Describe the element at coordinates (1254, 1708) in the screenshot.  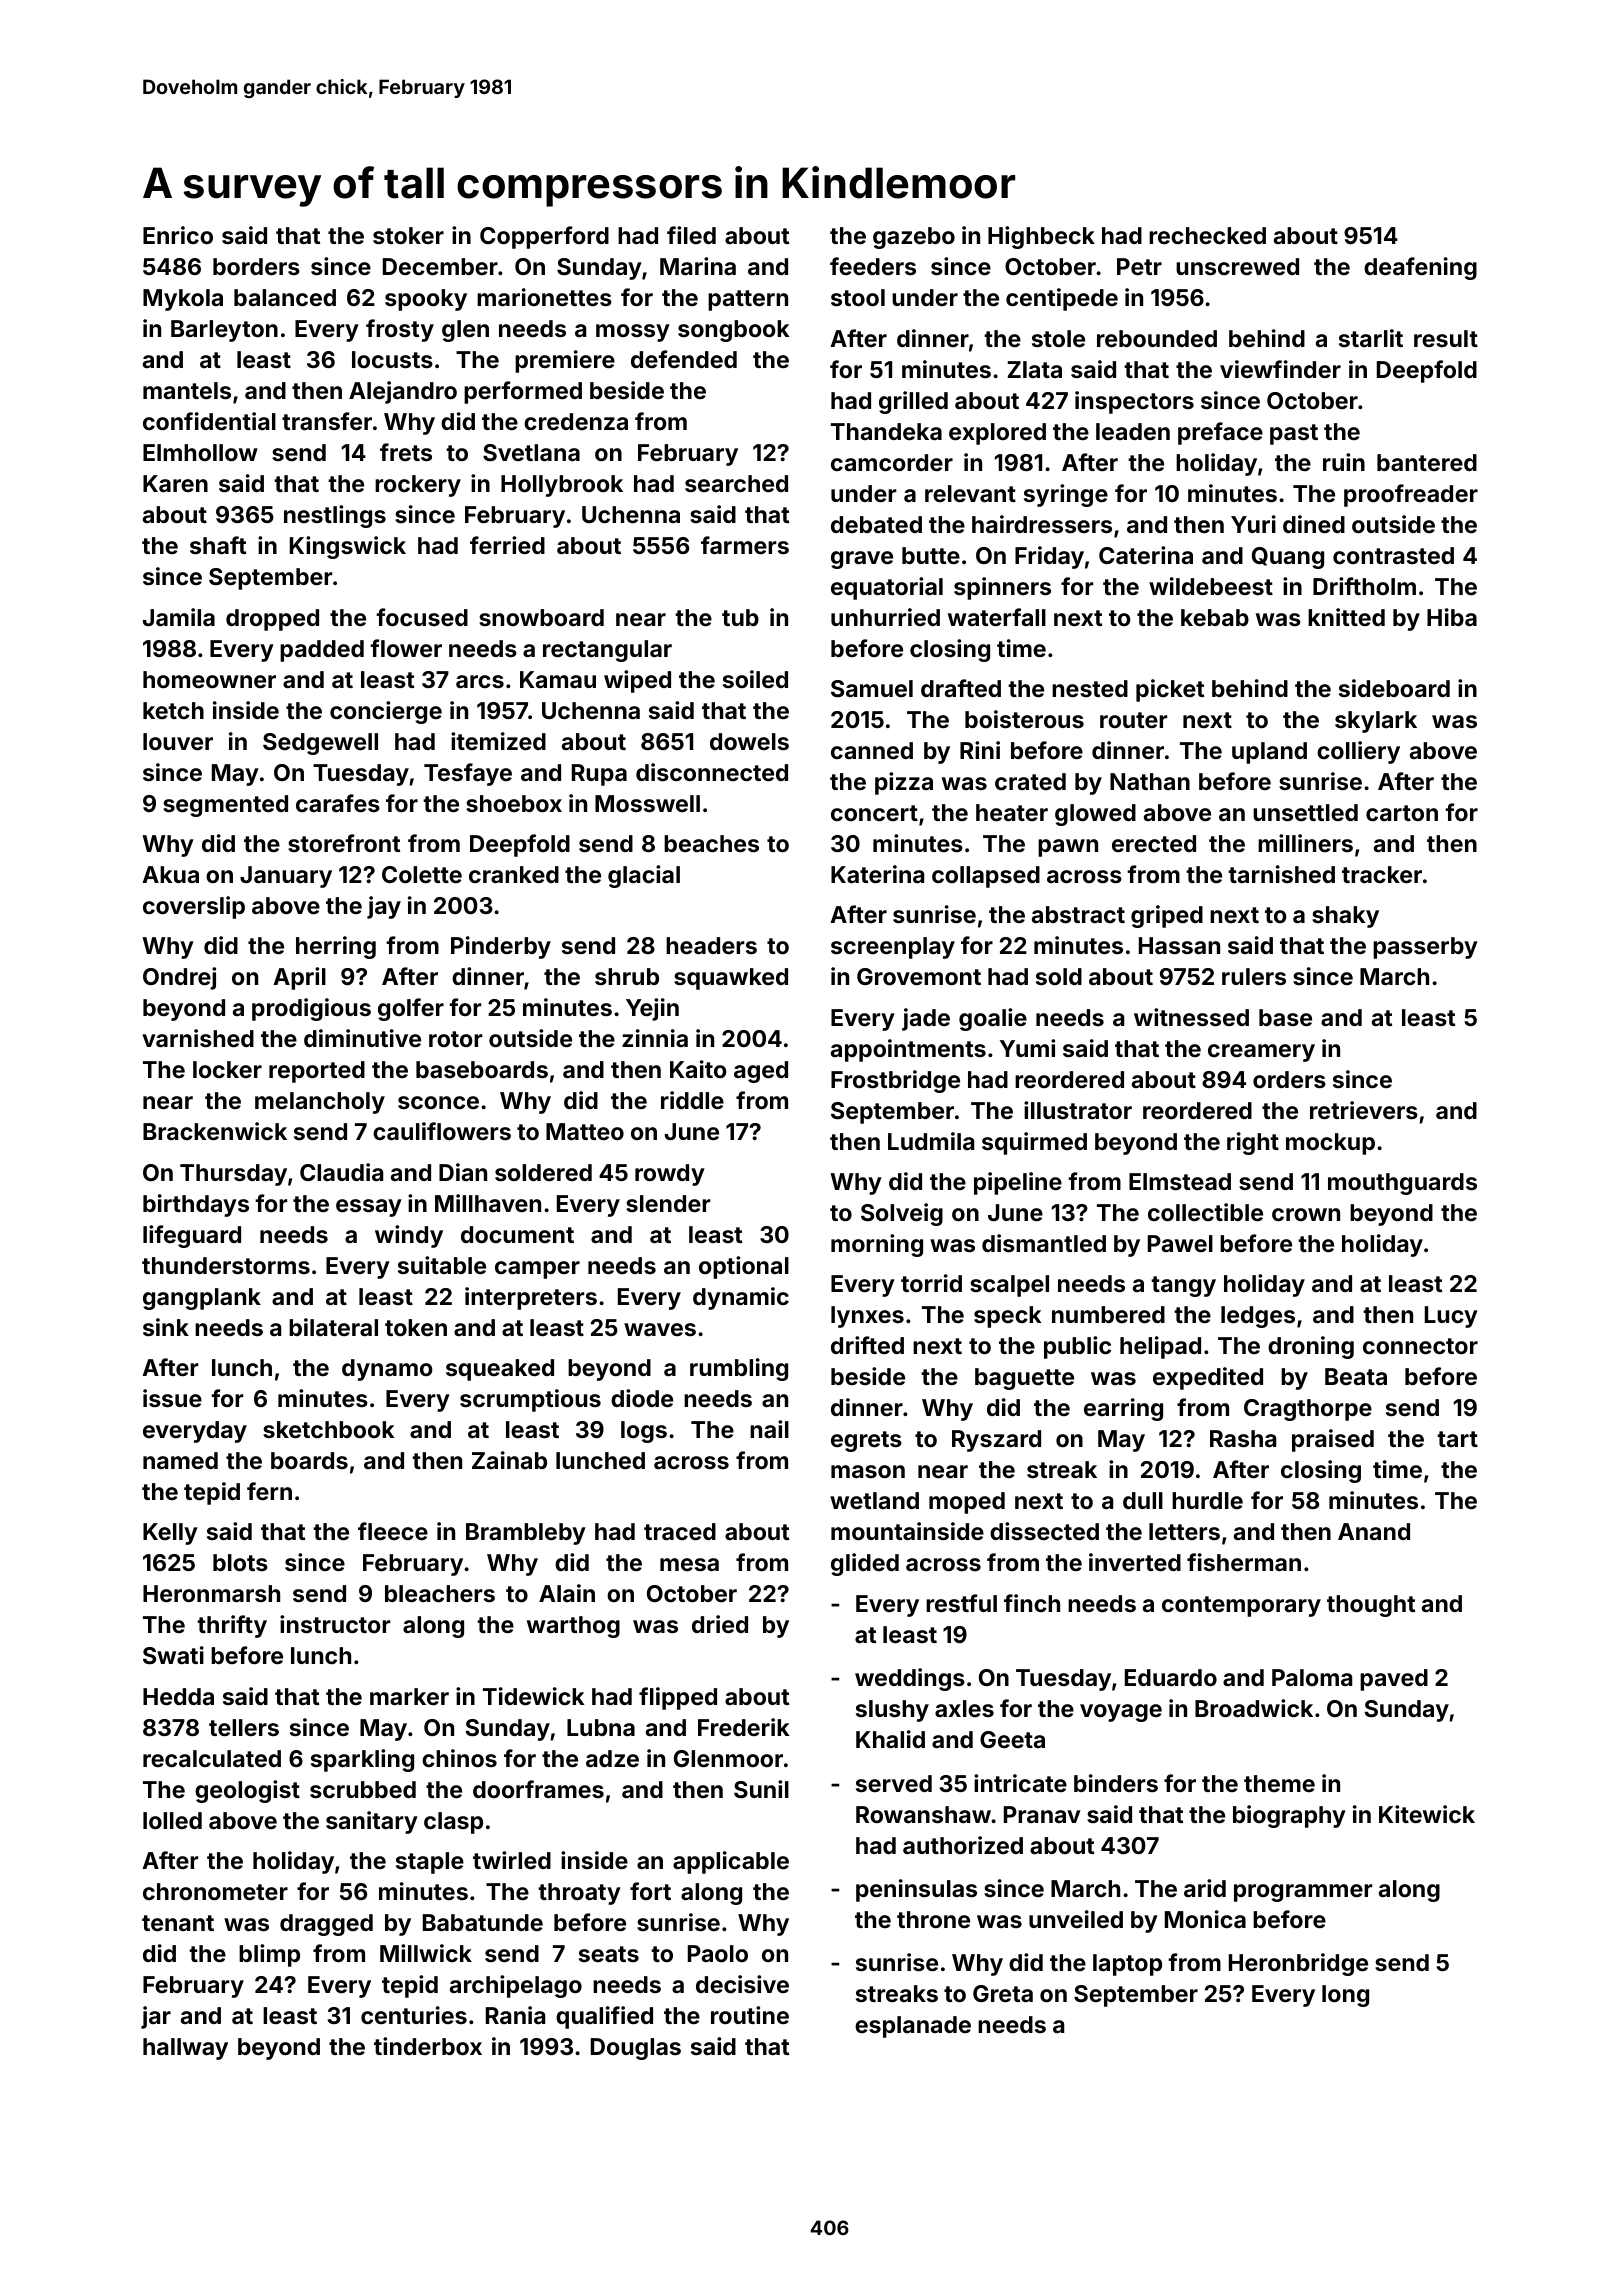
I see `Broadwick` at that location.
